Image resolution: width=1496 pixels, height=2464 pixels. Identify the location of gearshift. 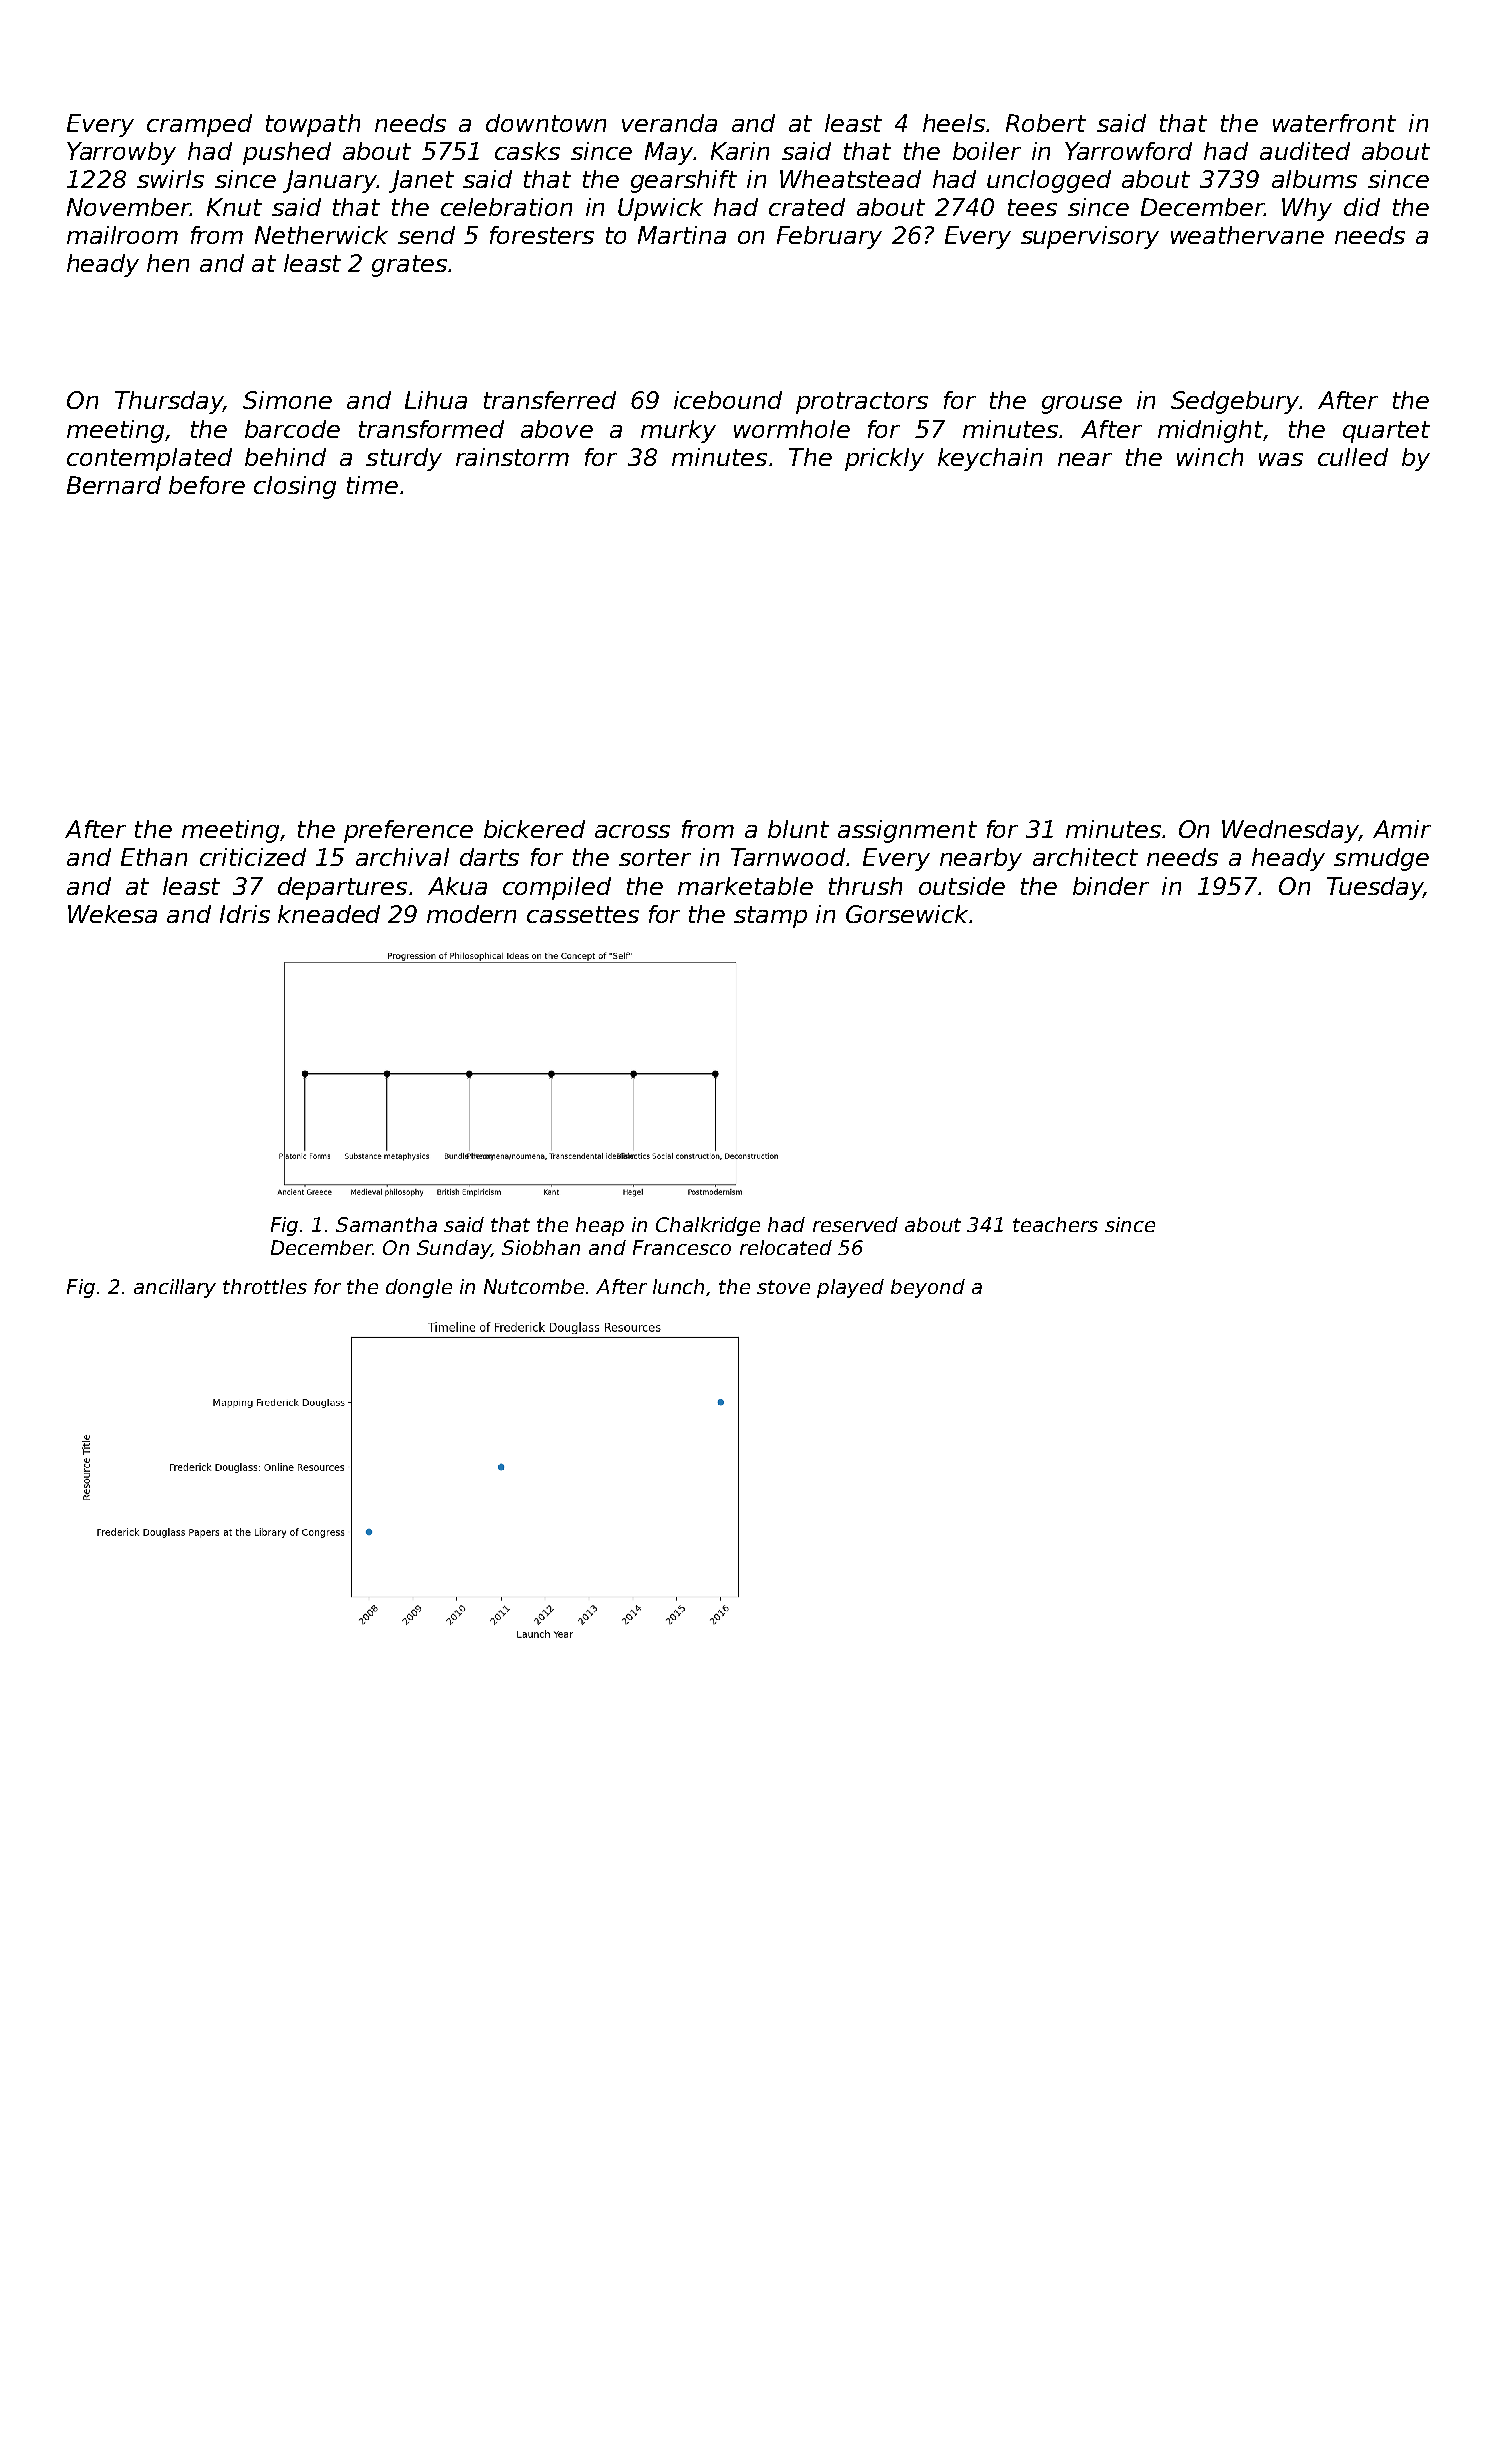
(684, 181).
